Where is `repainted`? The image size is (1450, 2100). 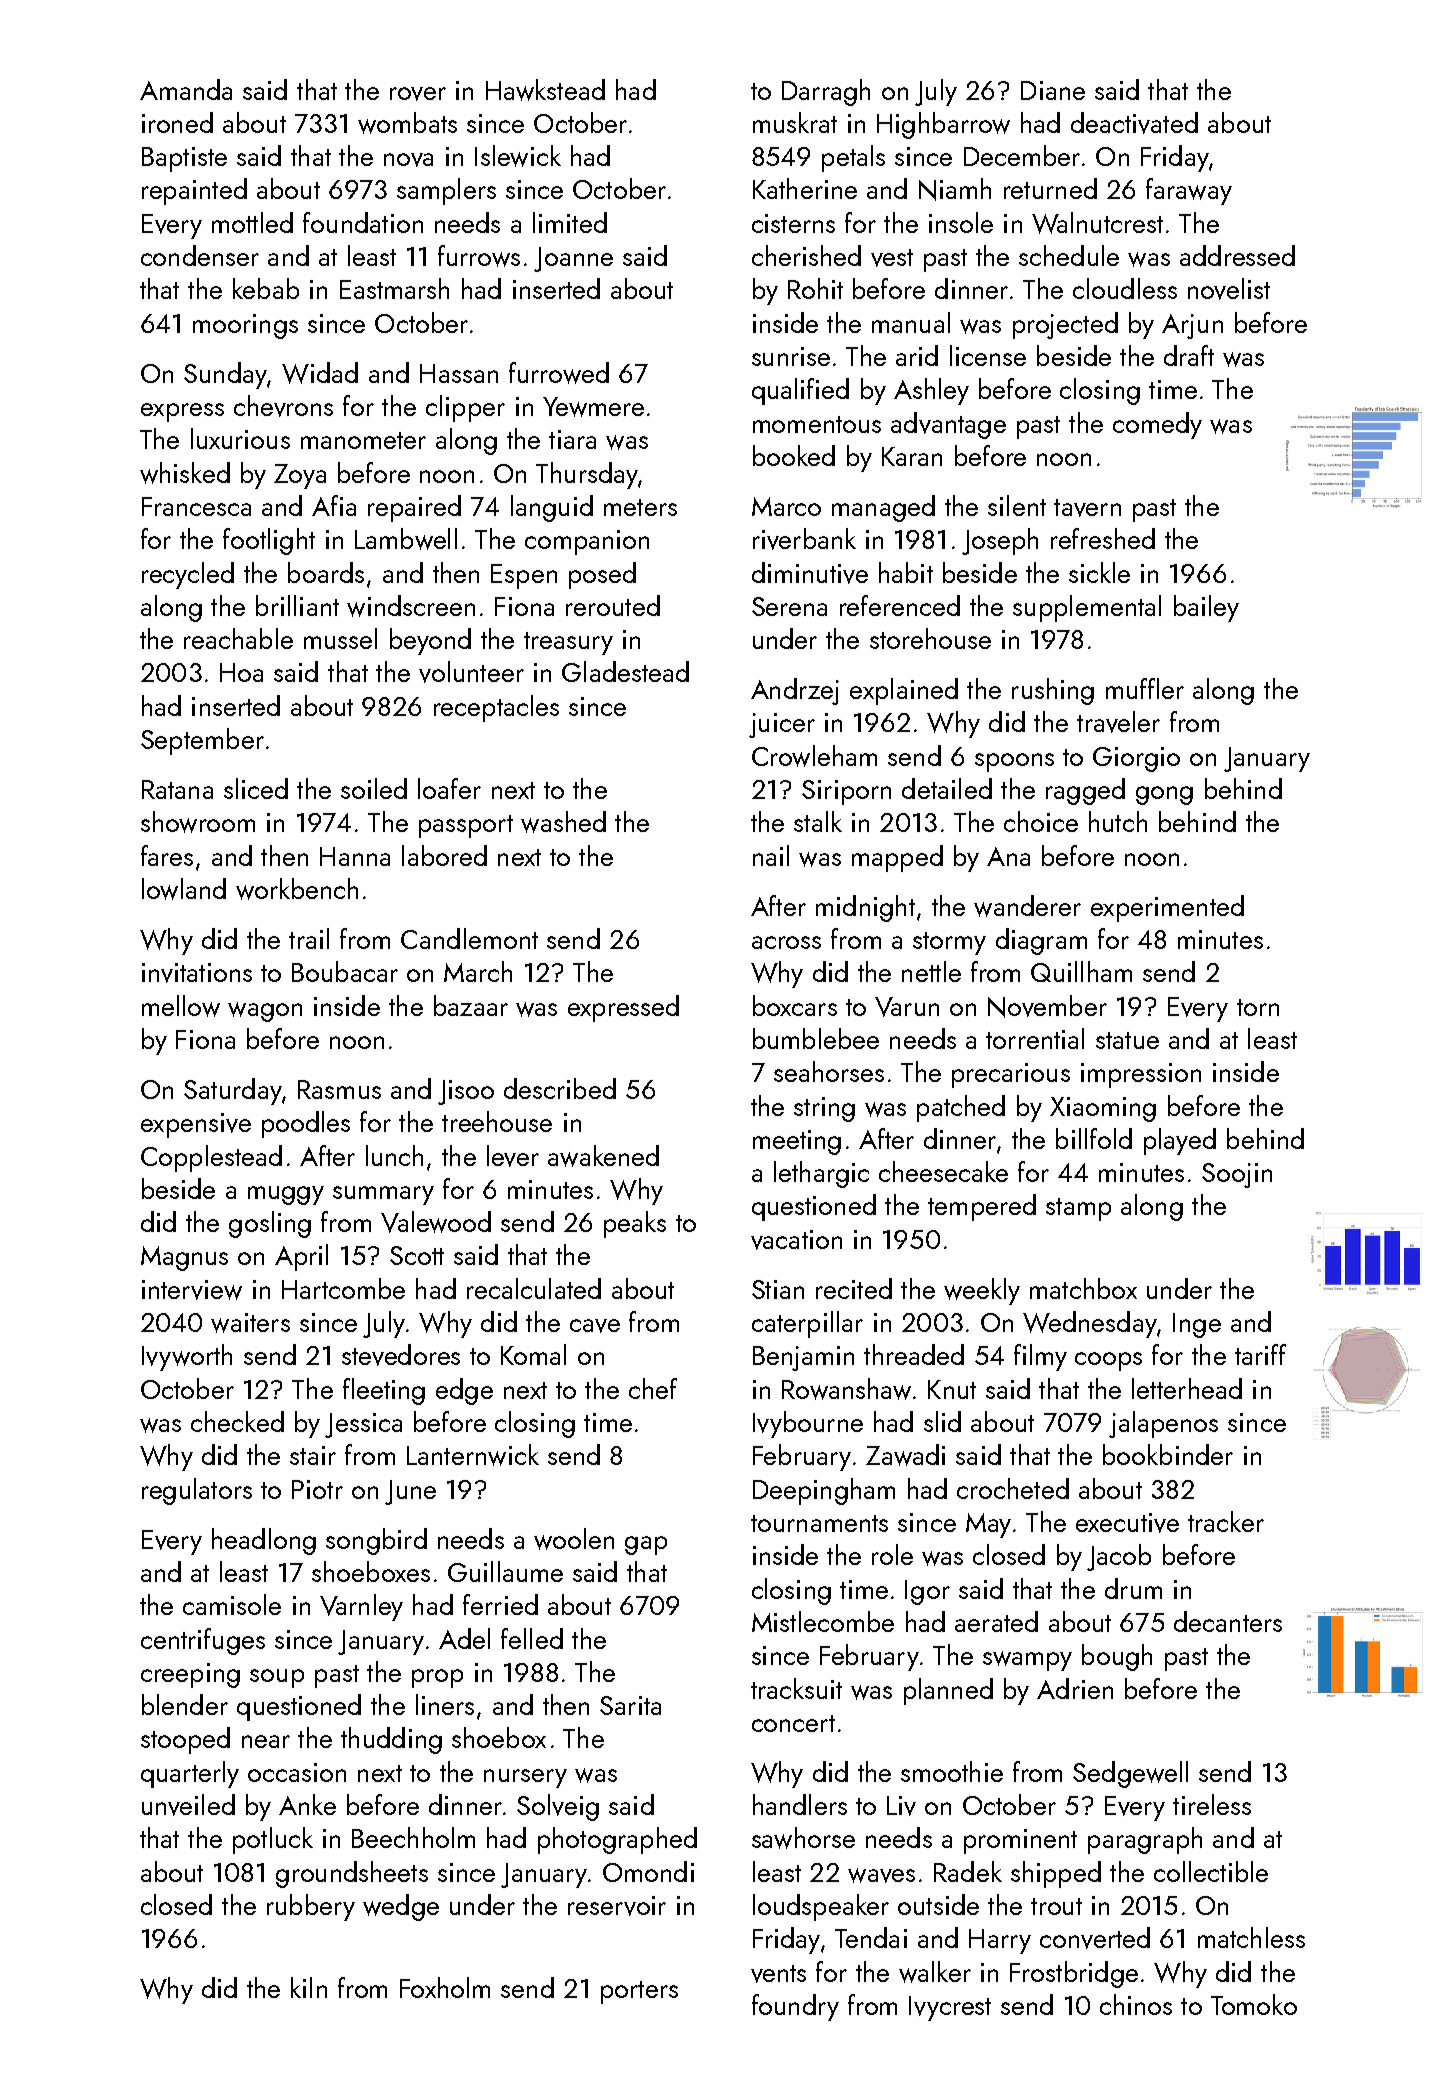
repainted is located at coordinates (194, 191).
